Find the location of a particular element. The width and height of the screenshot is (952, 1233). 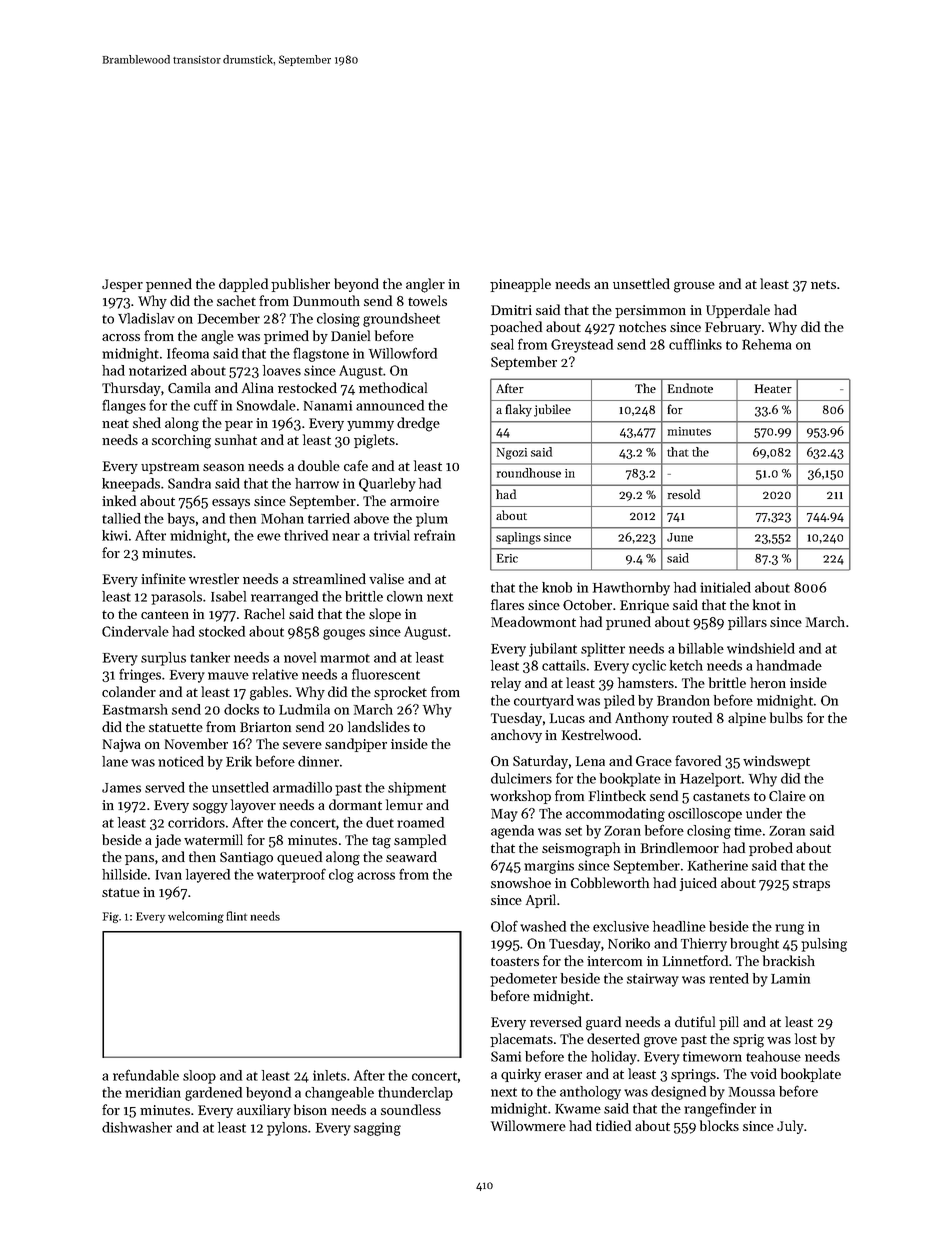

grouse is located at coordinates (694, 287).
